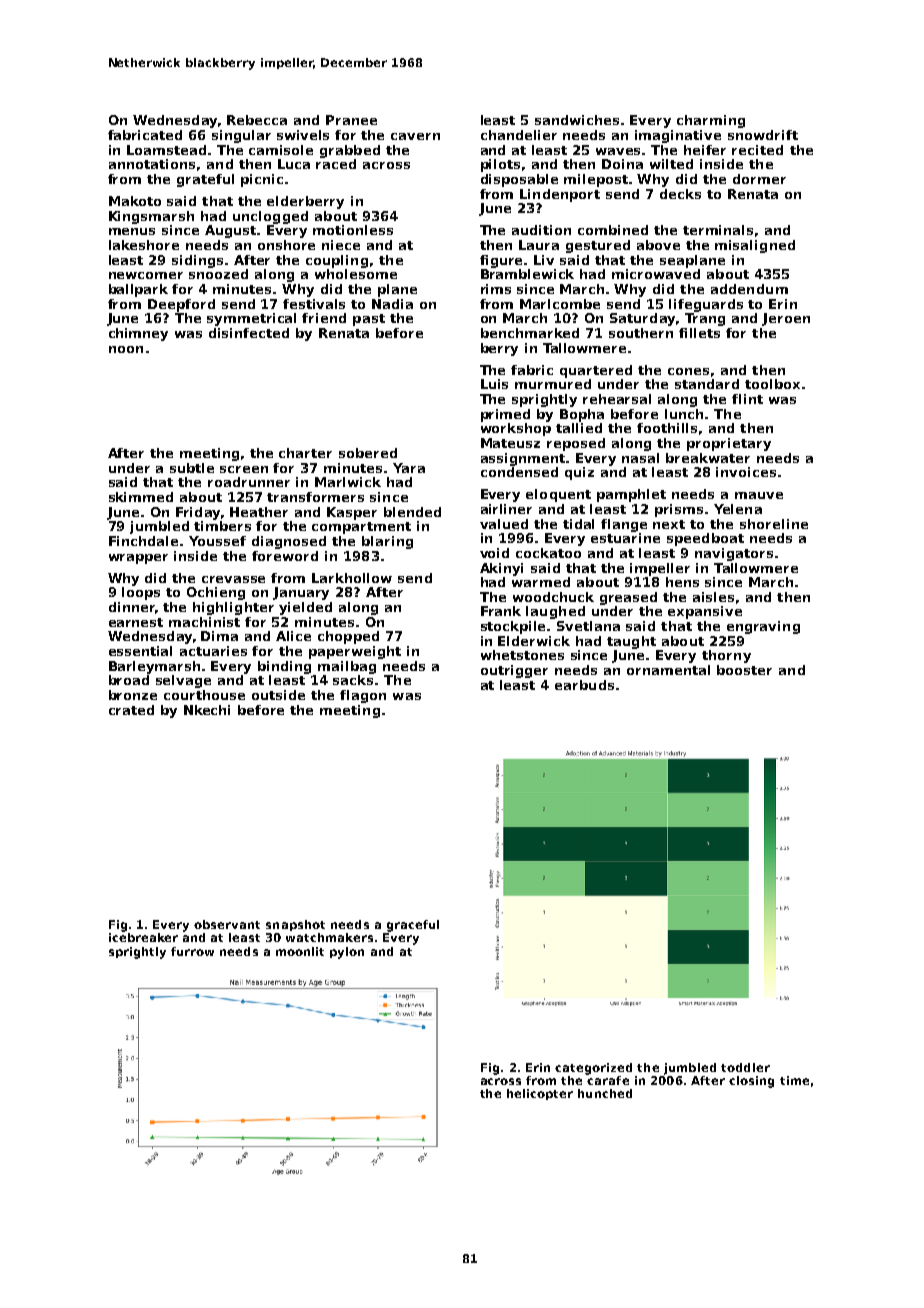 This screenshot has width=924, height=1308. What do you see at coordinates (392, 304) in the screenshot?
I see `Nadia` at bounding box center [392, 304].
